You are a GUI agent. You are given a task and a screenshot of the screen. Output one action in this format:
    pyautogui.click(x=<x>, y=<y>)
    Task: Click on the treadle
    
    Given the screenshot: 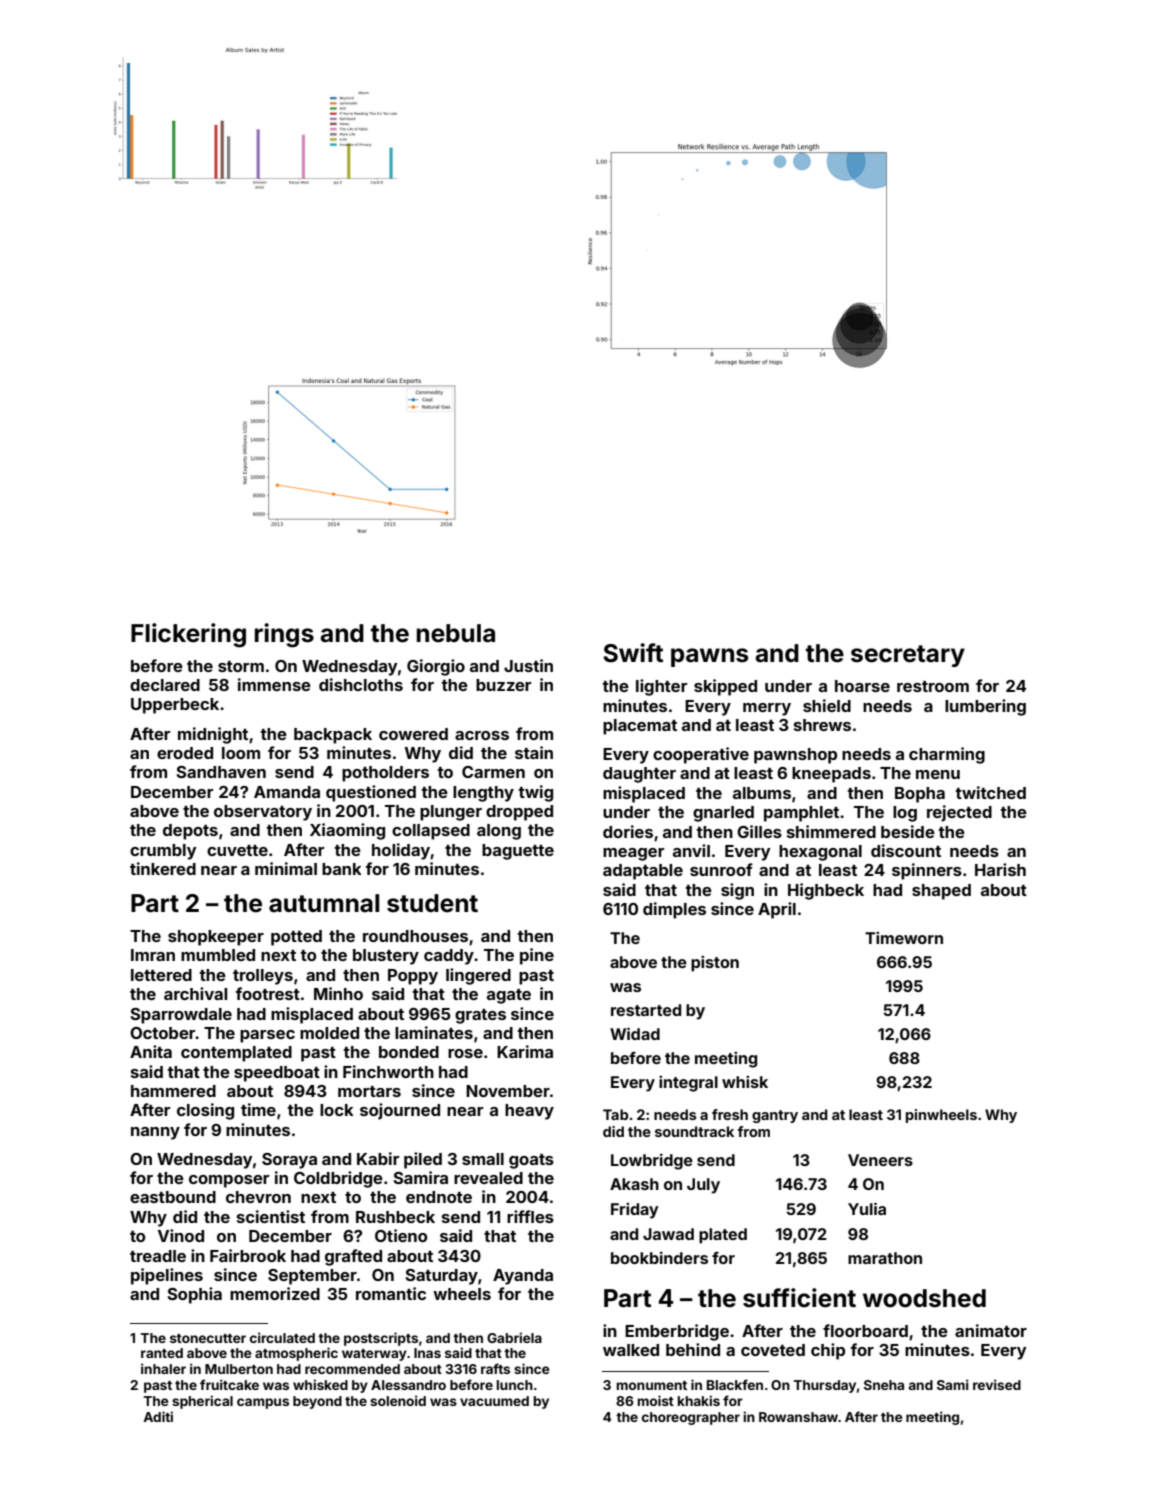 What is the action you would take?
    pyautogui.click(x=158, y=1256)
